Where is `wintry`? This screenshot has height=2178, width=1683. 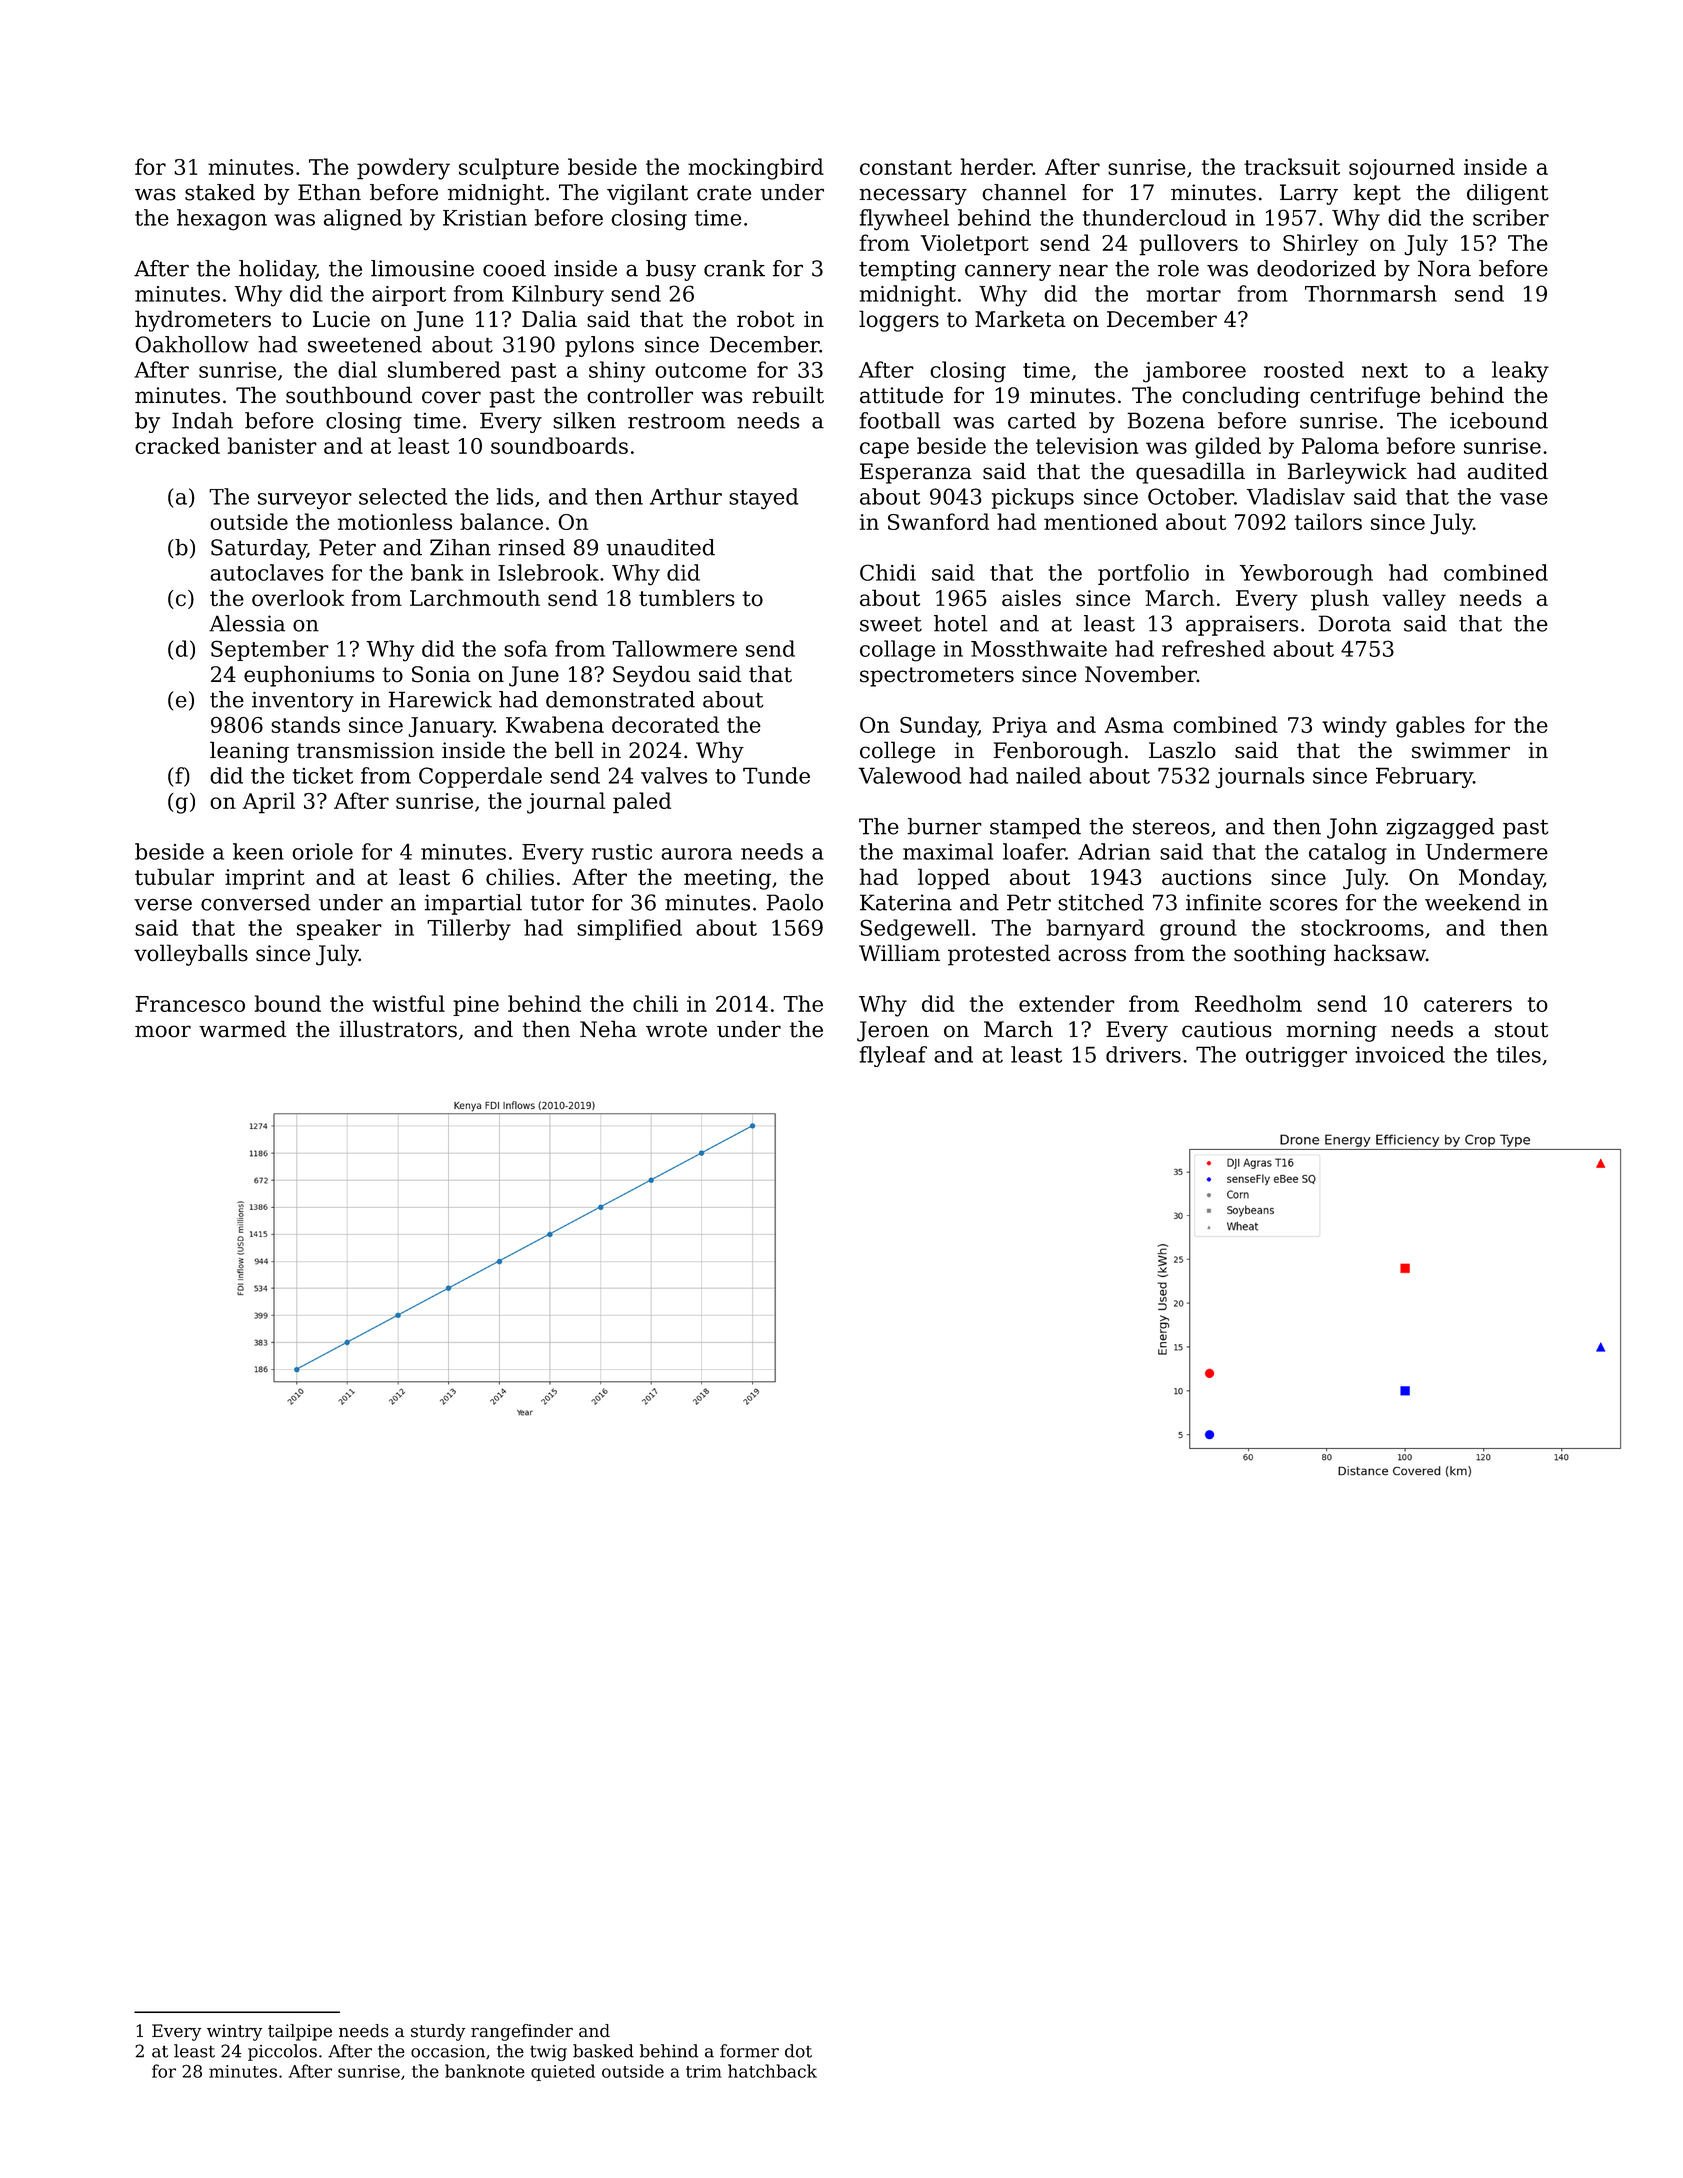 wintry is located at coordinates (234, 2032).
